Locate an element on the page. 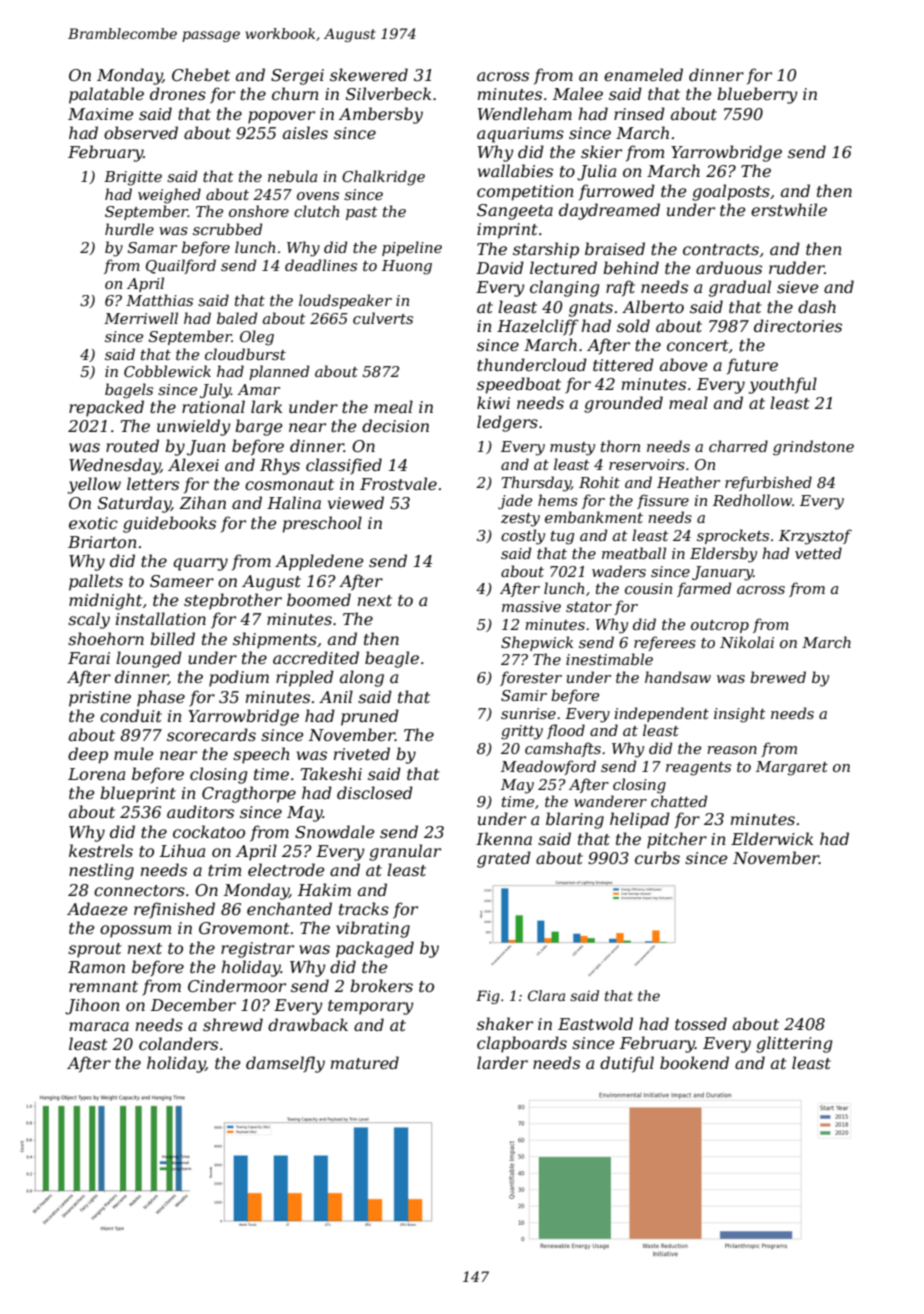  Chalkridge is located at coordinates (383, 178).
